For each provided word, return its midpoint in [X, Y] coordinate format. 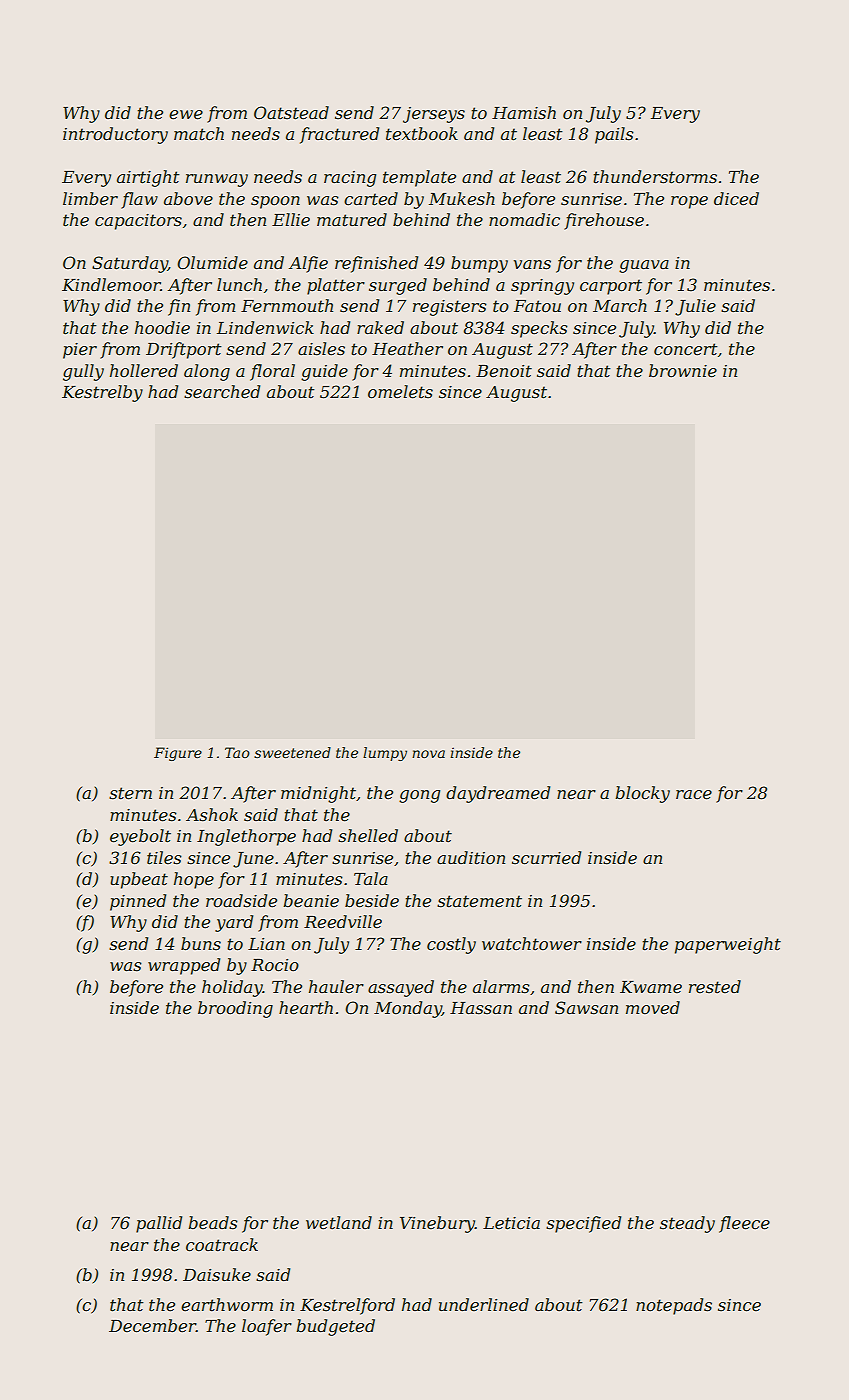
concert [685, 349]
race [694, 794]
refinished [376, 264]
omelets [400, 391]
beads [213, 1222]
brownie [683, 370]
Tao [237, 752]
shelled [368, 835]
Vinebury [437, 1224]
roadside [241, 900]
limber [90, 198]
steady [687, 1224]
